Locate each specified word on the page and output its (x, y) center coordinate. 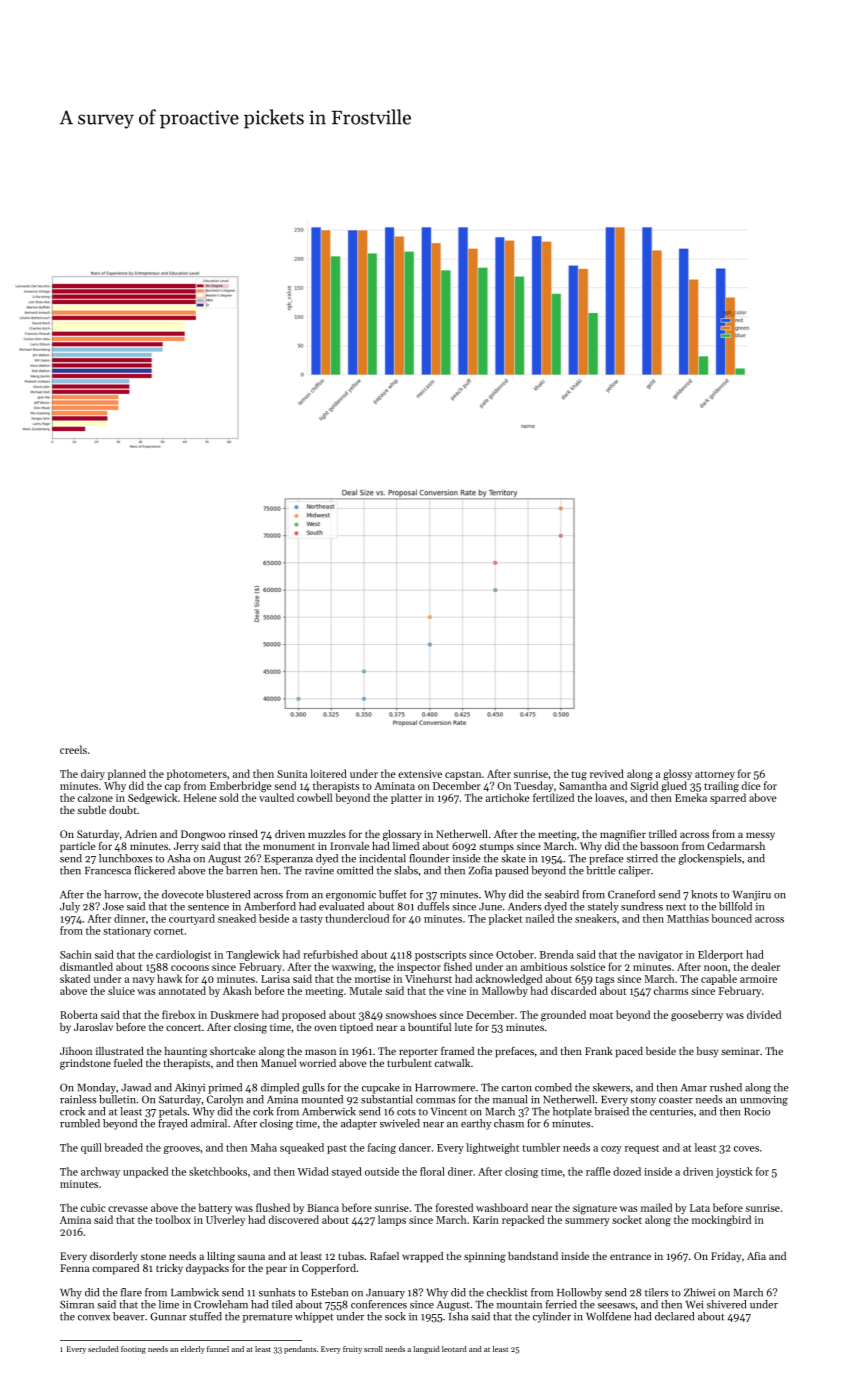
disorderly (114, 1257)
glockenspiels (710, 859)
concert (183, 1027)
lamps (392, 1220)
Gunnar (168, 1316)
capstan (463, 775)
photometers (197, 774)
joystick (734, 1172)
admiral (209, 1123)
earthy (476, 1124)
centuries (671, 1112)
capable (719, 979)
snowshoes (411, 1014)
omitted (355, 870)
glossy (677, 774)
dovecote (182, 894)
